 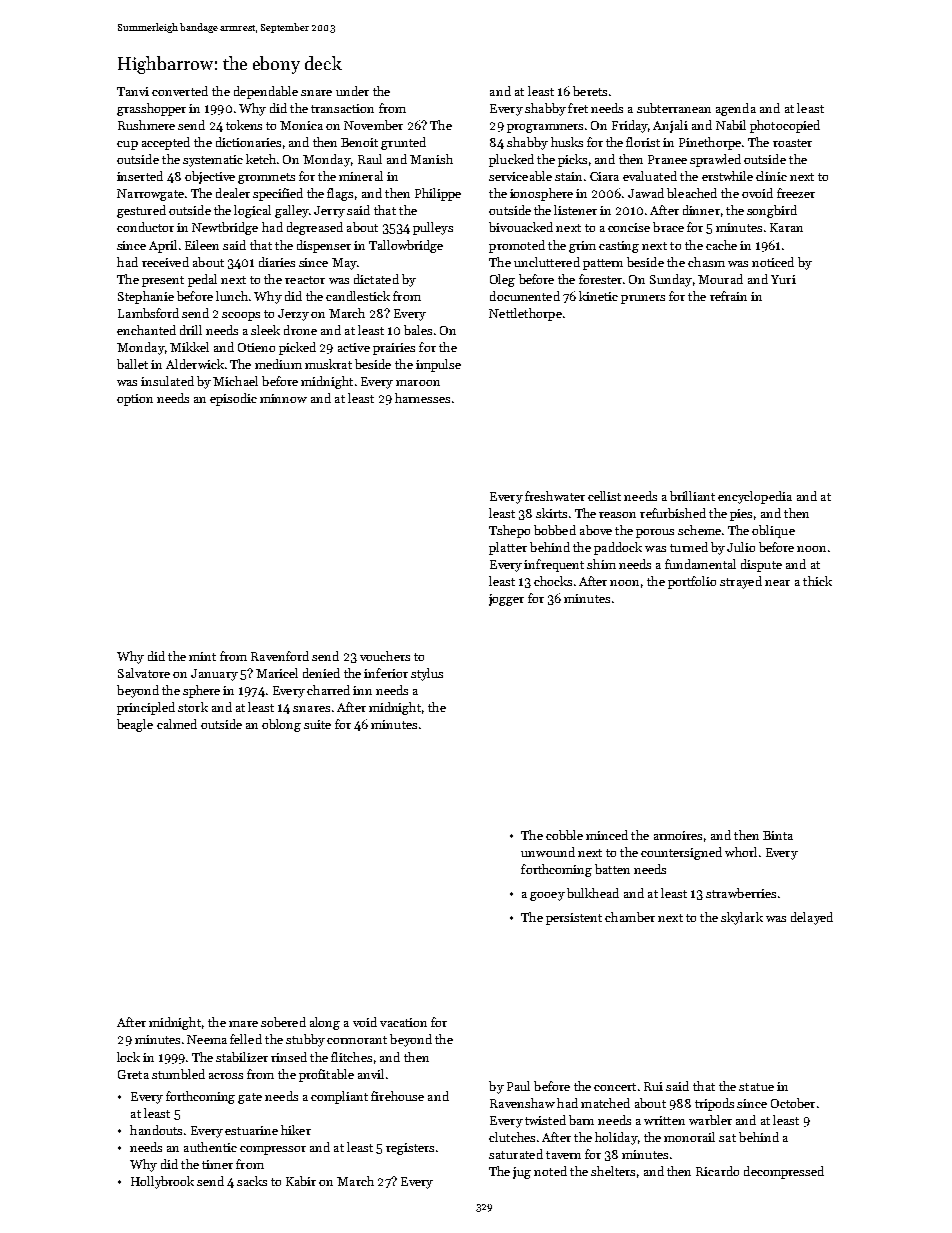 I want to click on under, so click(x=352, y=91).
